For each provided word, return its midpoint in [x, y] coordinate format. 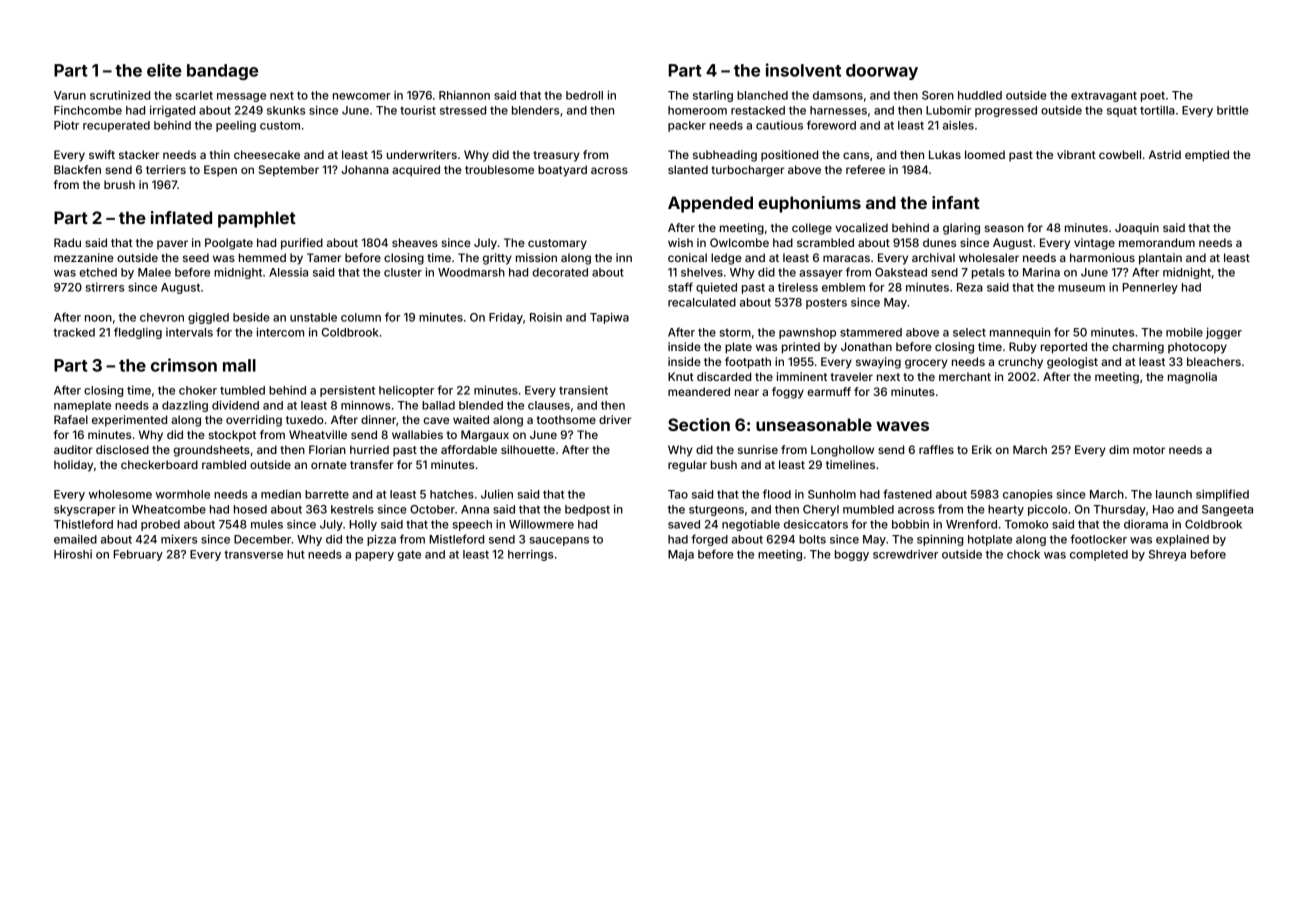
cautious [779, 125]
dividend [235, 405]
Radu [67, 242]
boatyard [562, 171]
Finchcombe [88, 110]
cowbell [1120, 154]
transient [583, 390]
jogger [1224, 333]
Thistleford [83, 524]
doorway [882, 72]
